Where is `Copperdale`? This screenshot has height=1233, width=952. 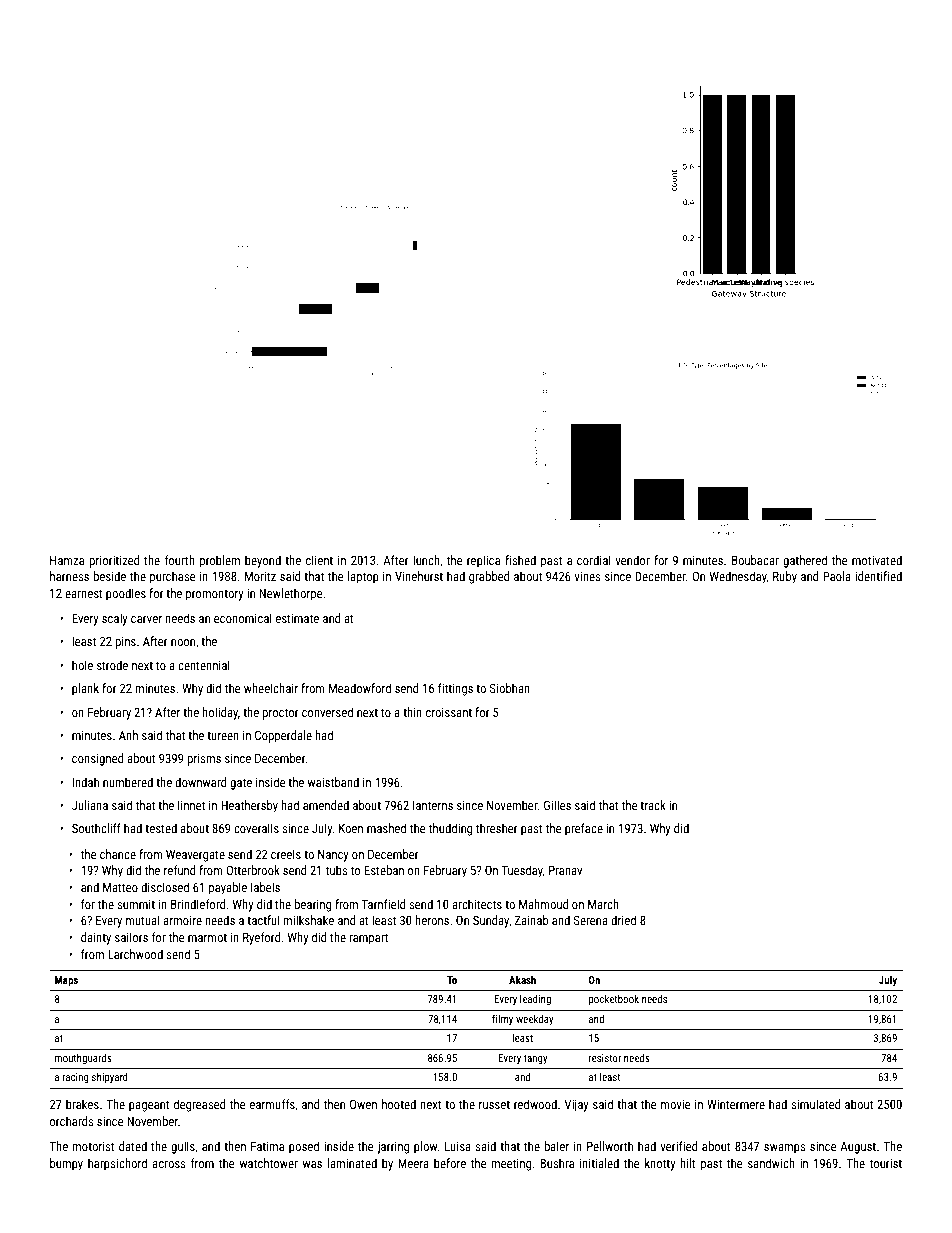 Copperdale is located at coordinates (283, 736).
